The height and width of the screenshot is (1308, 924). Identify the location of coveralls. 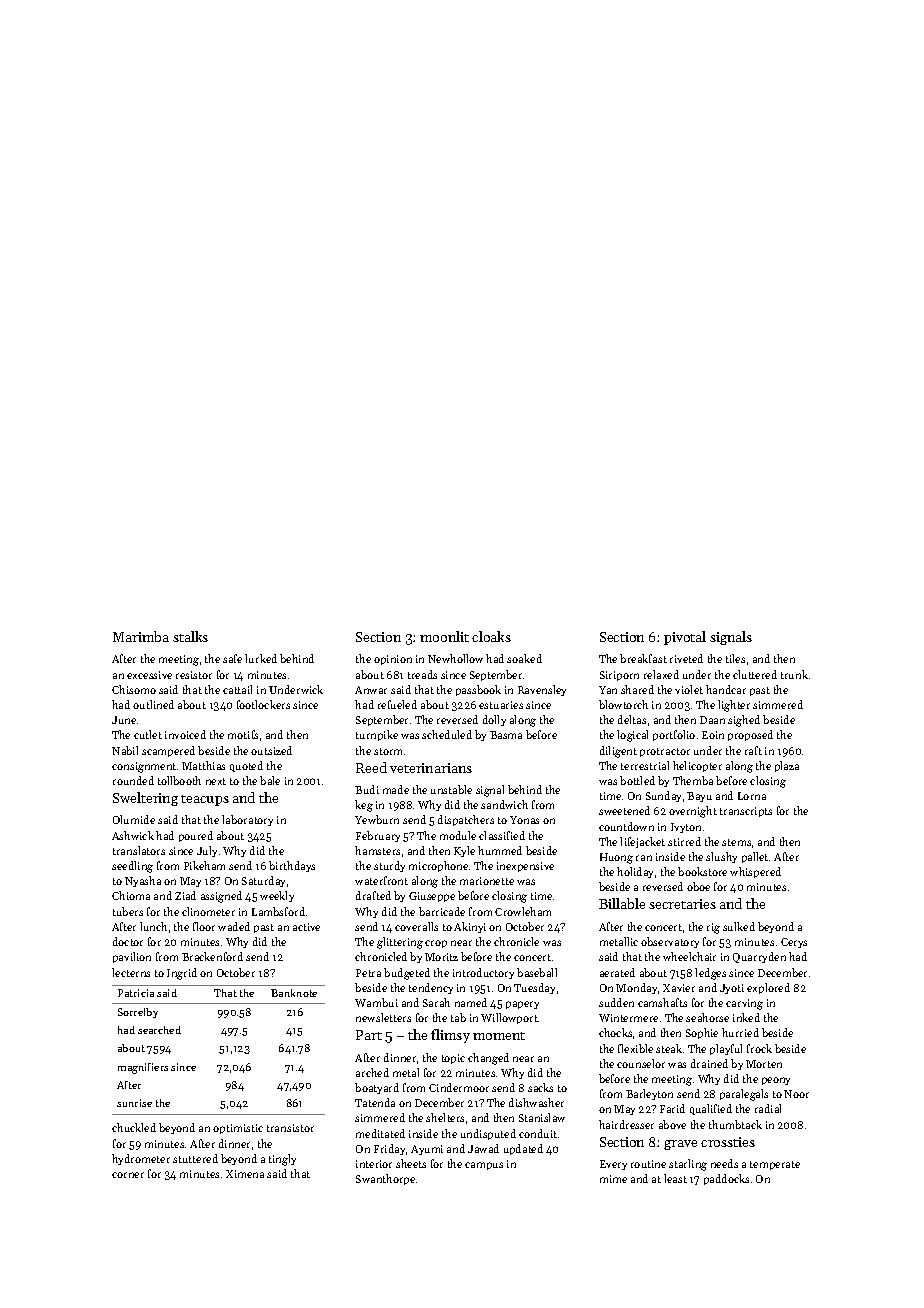
(416, 926).
